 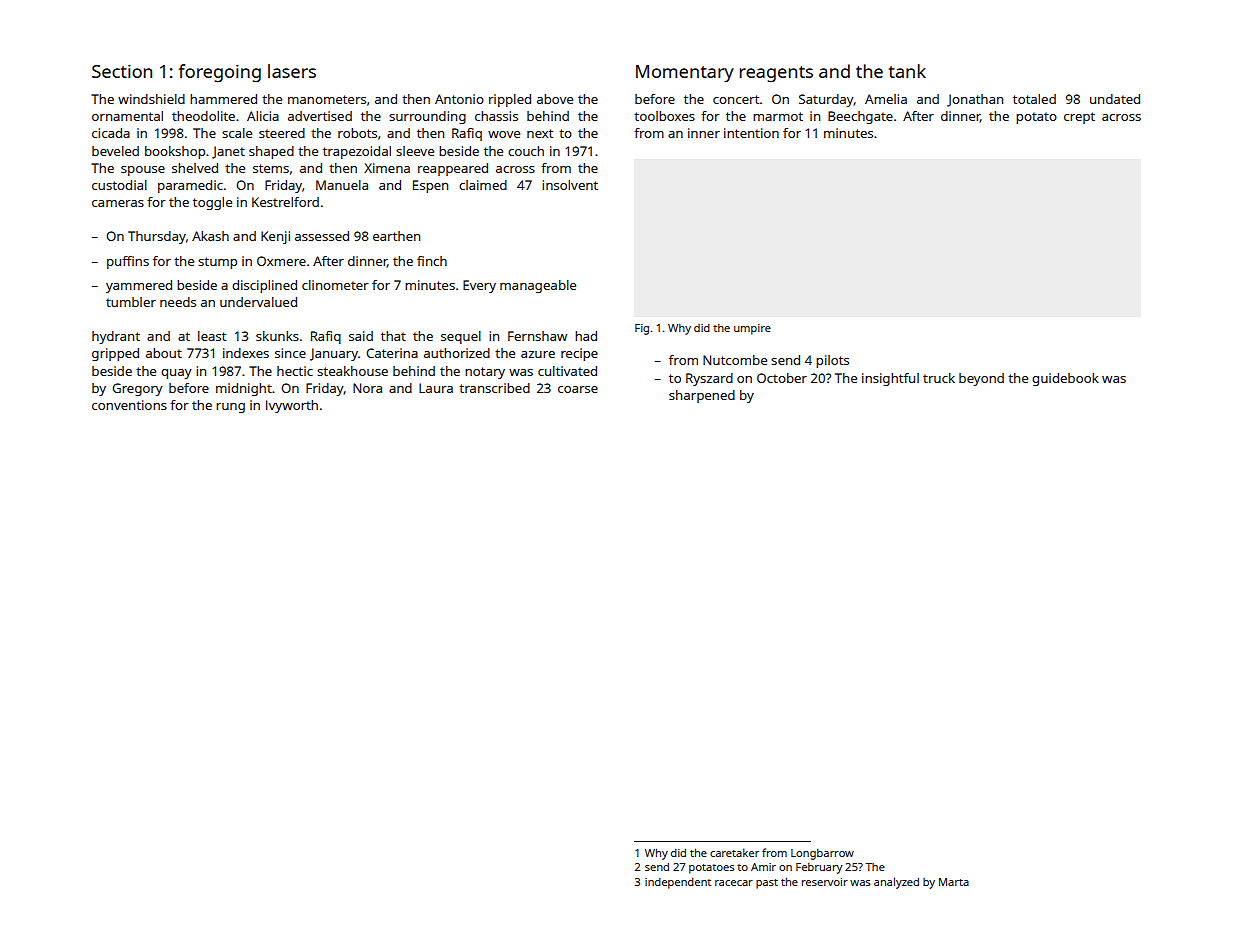 I want to click on rung, so click(x=230, y=408).
